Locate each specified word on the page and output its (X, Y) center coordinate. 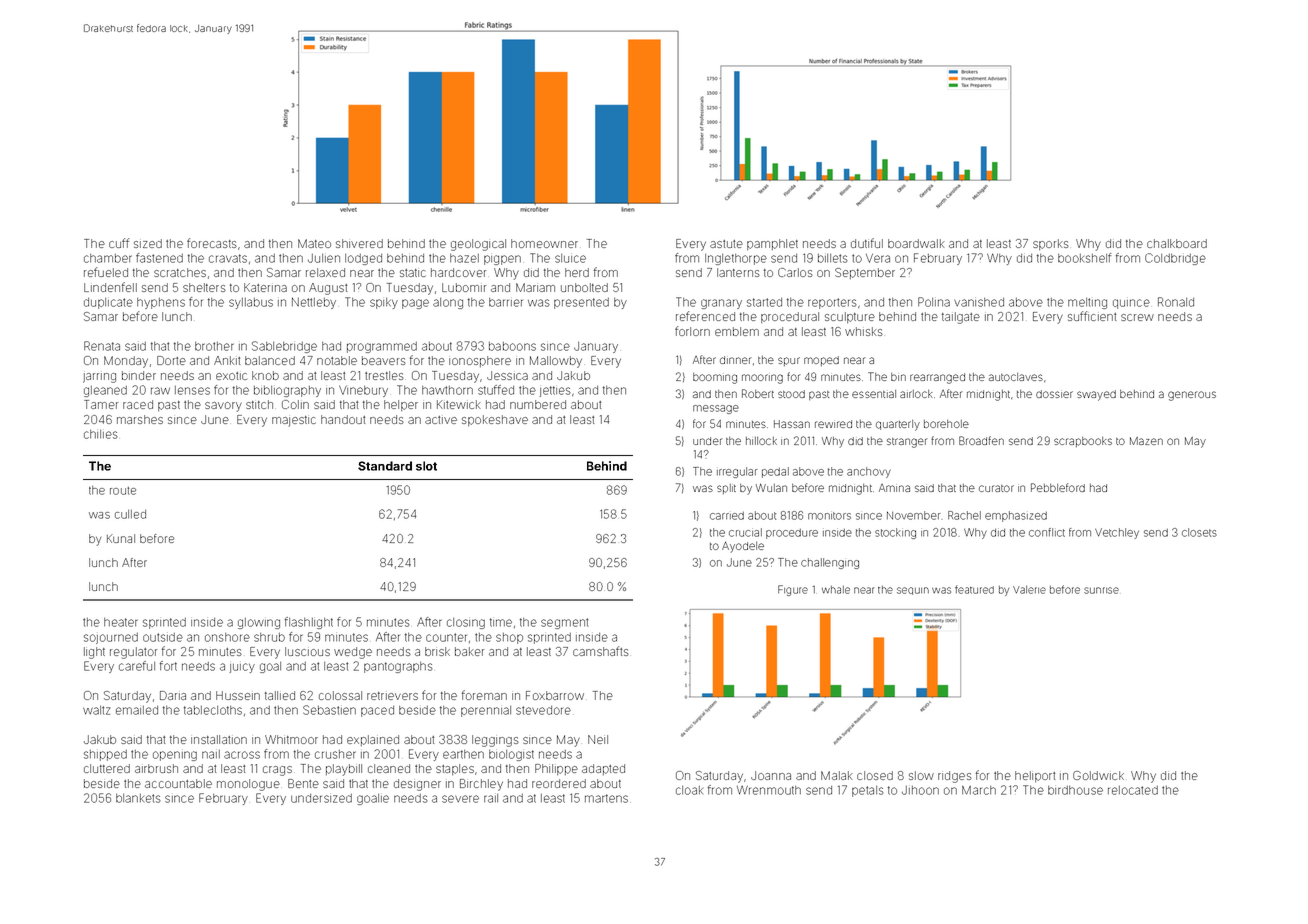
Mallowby (556, 362)
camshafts (601, 651)
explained (373, 740)
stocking (895, 533)
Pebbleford (1058, 487)
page (415, 304)
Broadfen (981, 440)
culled (130, 514)
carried (727, 516)
